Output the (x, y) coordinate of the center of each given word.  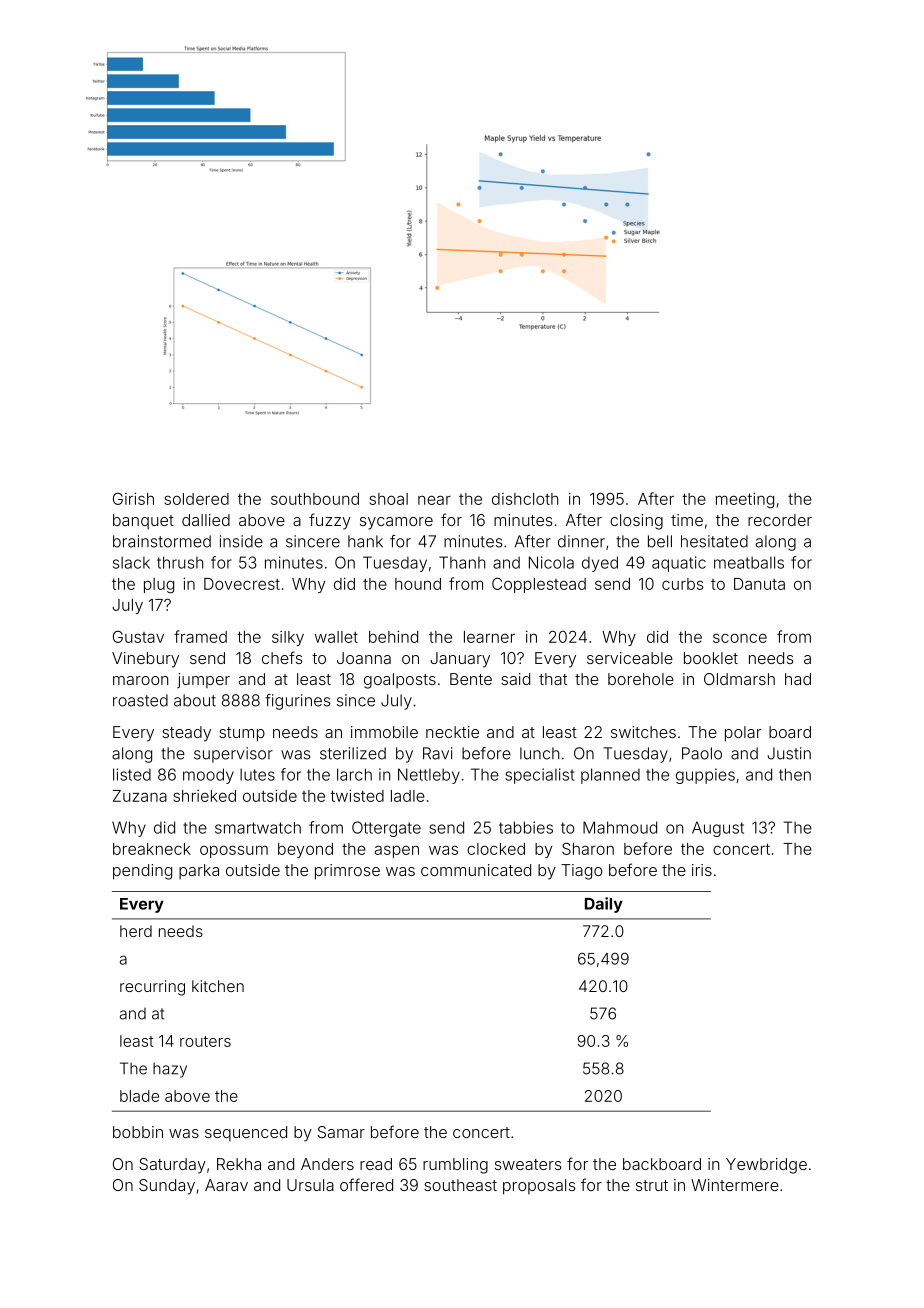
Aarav (226, 1185)
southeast (460, 1185)
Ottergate (386, 829)
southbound (315, 499)
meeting (745, 501)
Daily (604, 905)
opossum (234, 851)
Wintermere (735, 1185)
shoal (389, 499)
